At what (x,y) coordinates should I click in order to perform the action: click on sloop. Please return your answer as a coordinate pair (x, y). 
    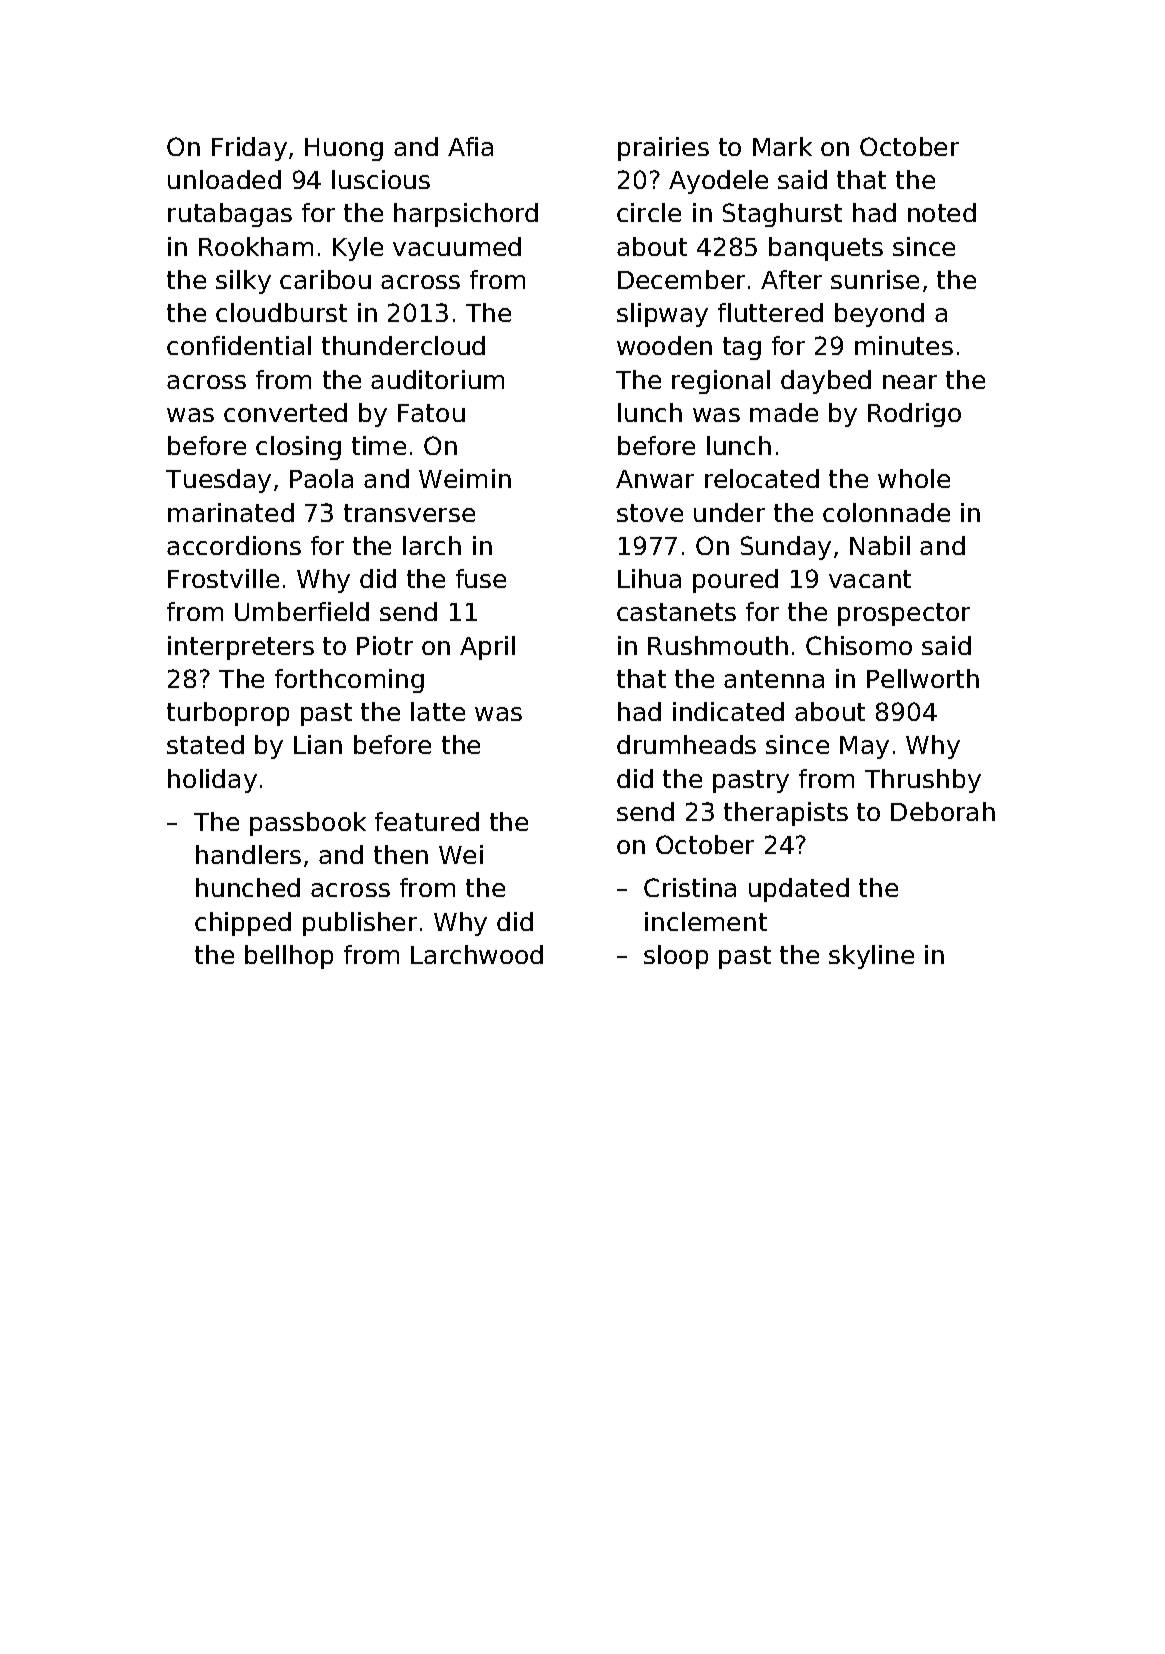
    Looking at the image, I should click on (676, 957).
